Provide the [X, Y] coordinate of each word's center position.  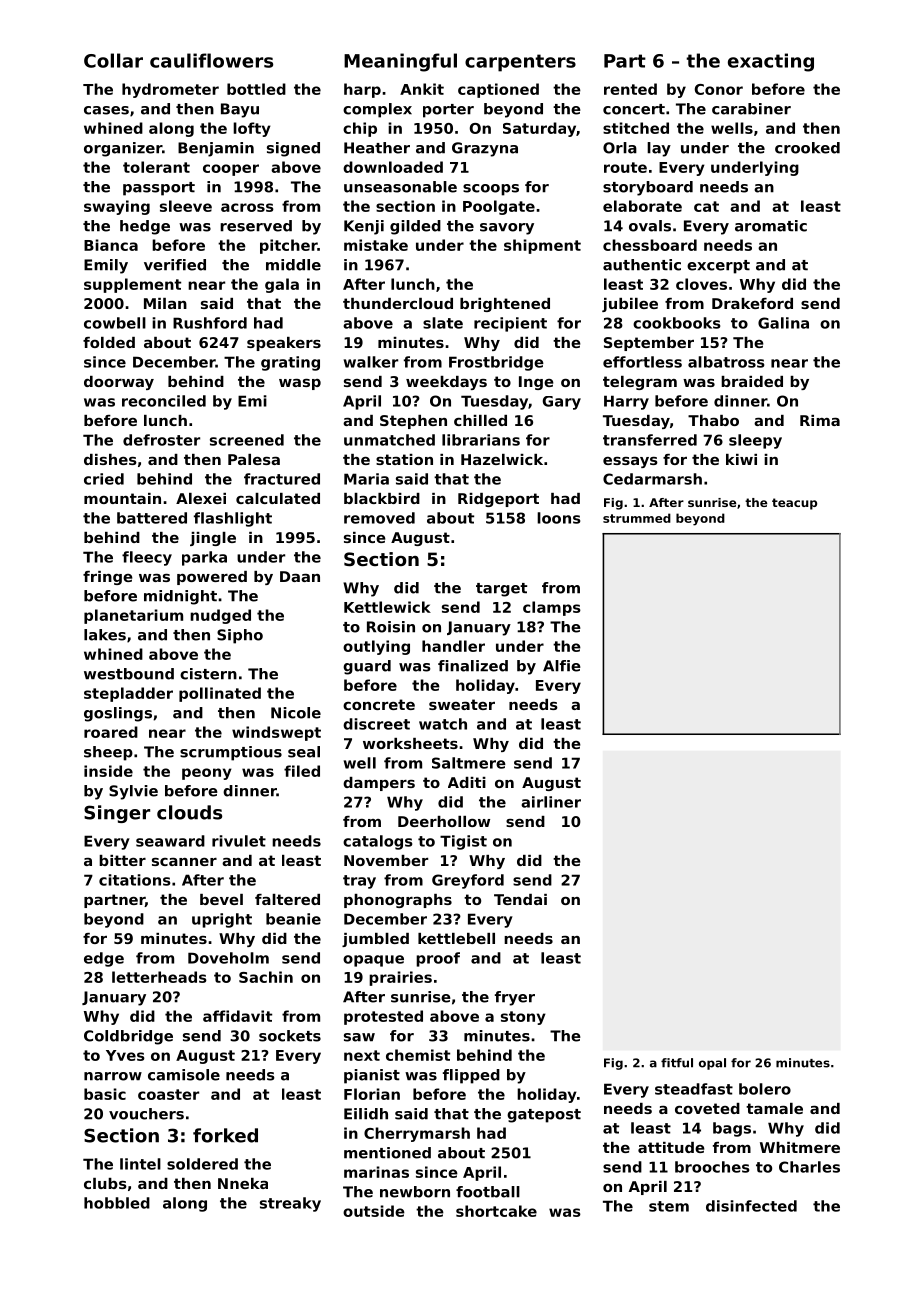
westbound [129, 674]
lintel [140, 1164]
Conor [719, 89]
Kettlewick [387, 607]
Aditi [467, 782]
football [488, 1192]
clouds [189, 812]
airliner [551, 802]
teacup [794, 504]
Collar [113, 60]
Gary [562, 403]
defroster [161, 440]
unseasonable [400, 187]
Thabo [713, 420]
